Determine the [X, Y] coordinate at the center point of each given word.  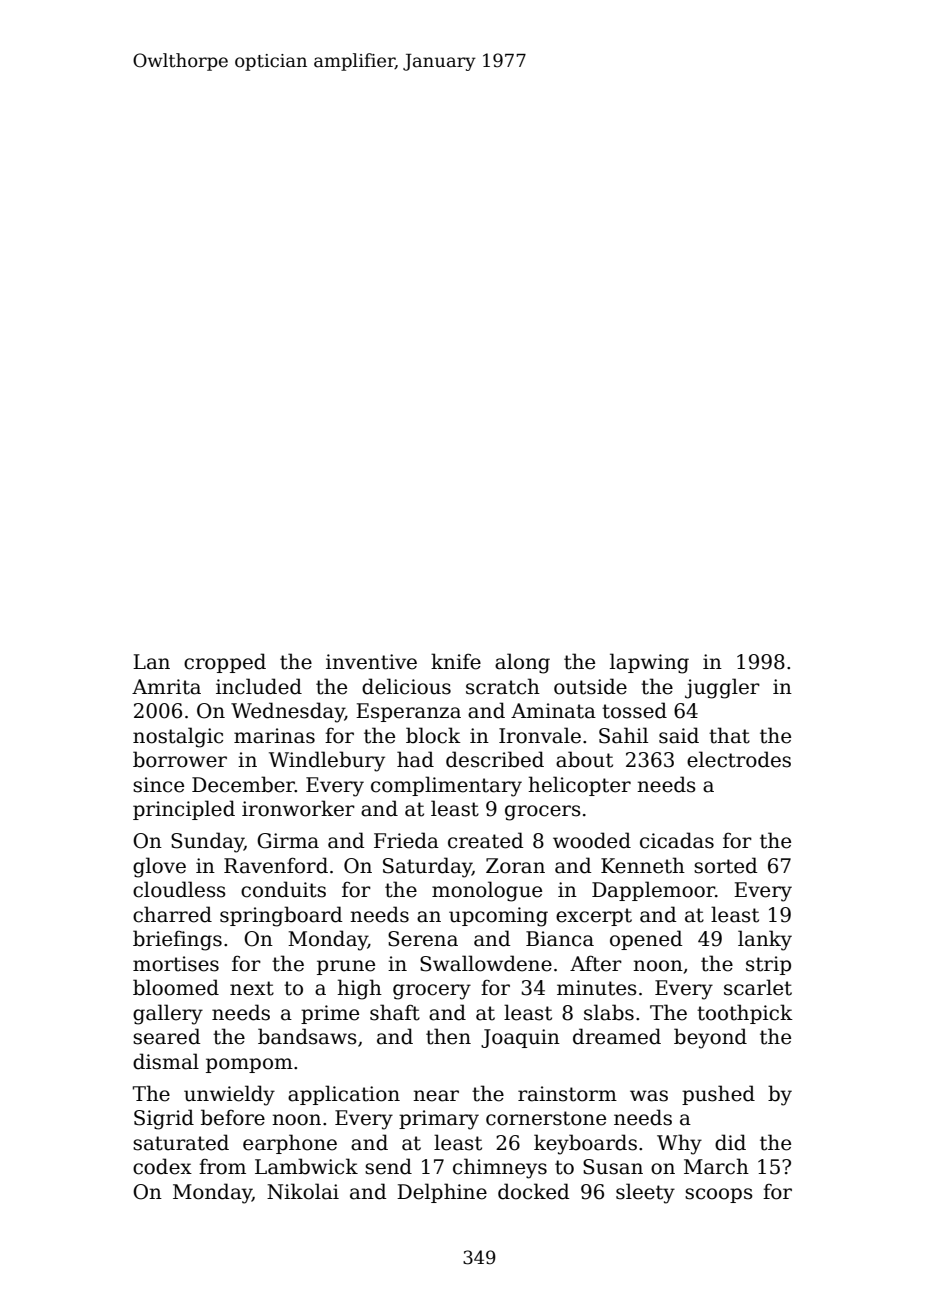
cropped [225, 663]
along [522, 663]
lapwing [649, 663]
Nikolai [303, 1191]
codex [162, 1166]
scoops [719, 1195]
